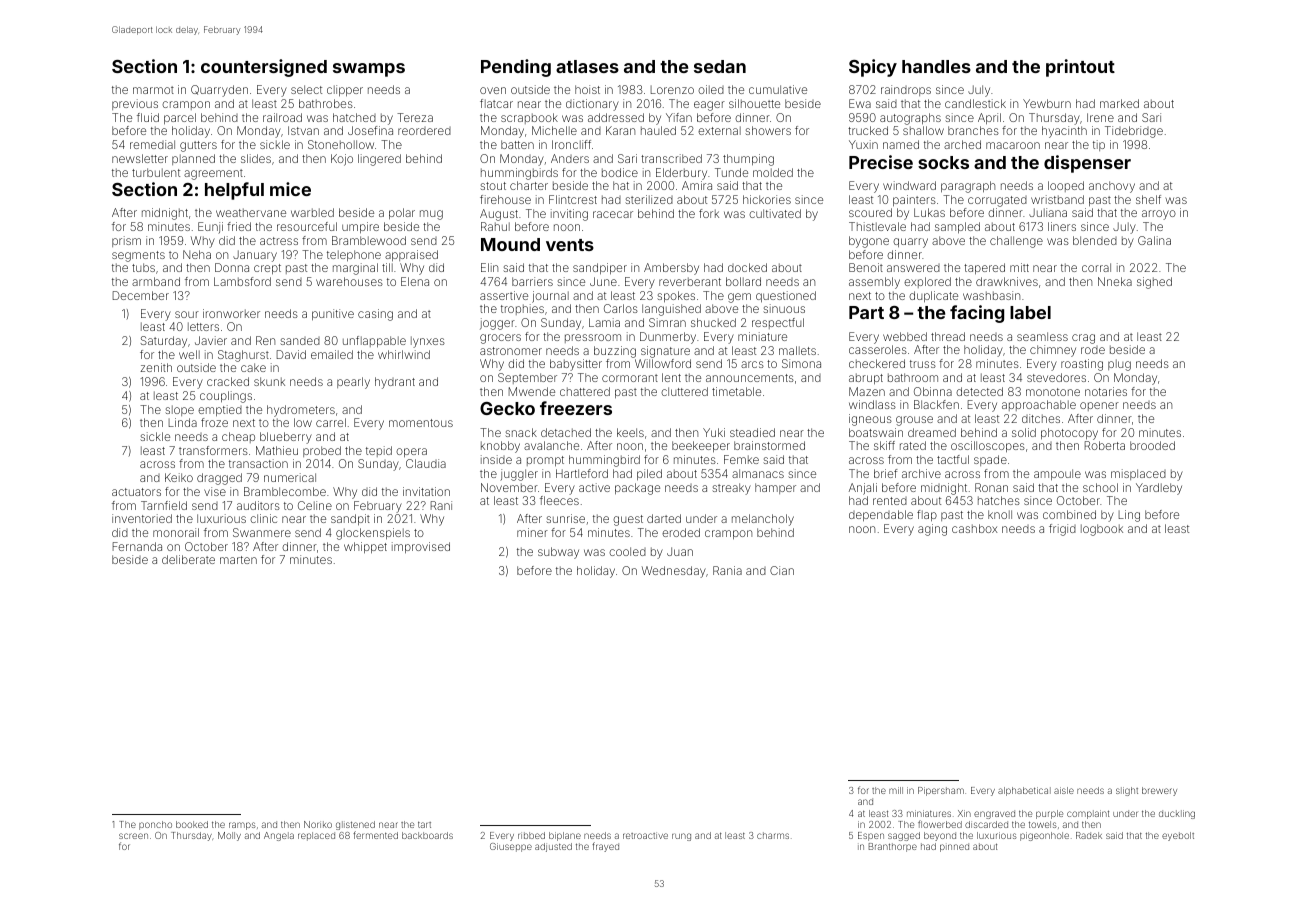  What do you see at coordinates (306, 89) in the image?
I see `select` at bounding box center [306, 89].
